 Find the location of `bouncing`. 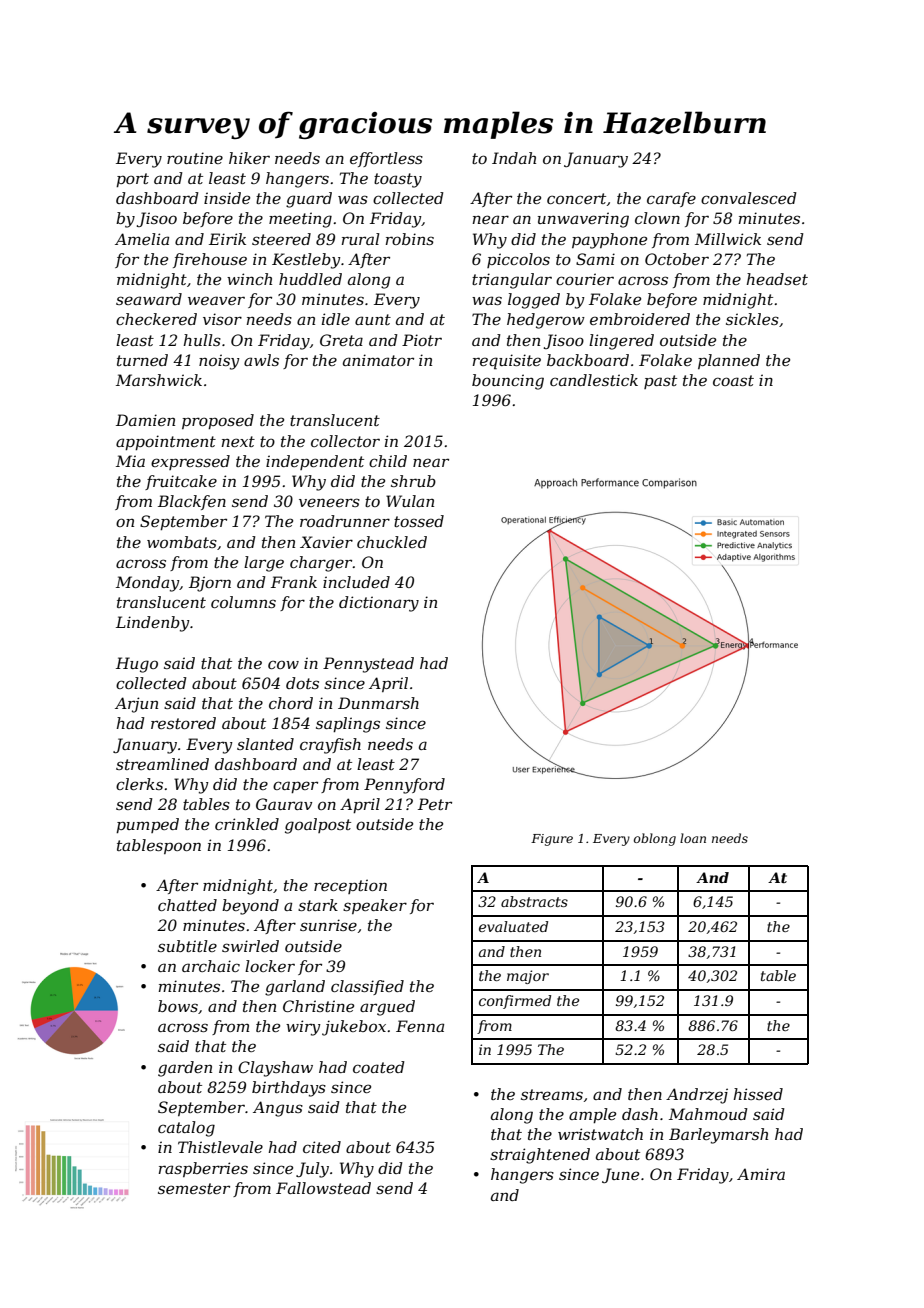

bouncing is located at coordinates (508, 382).
